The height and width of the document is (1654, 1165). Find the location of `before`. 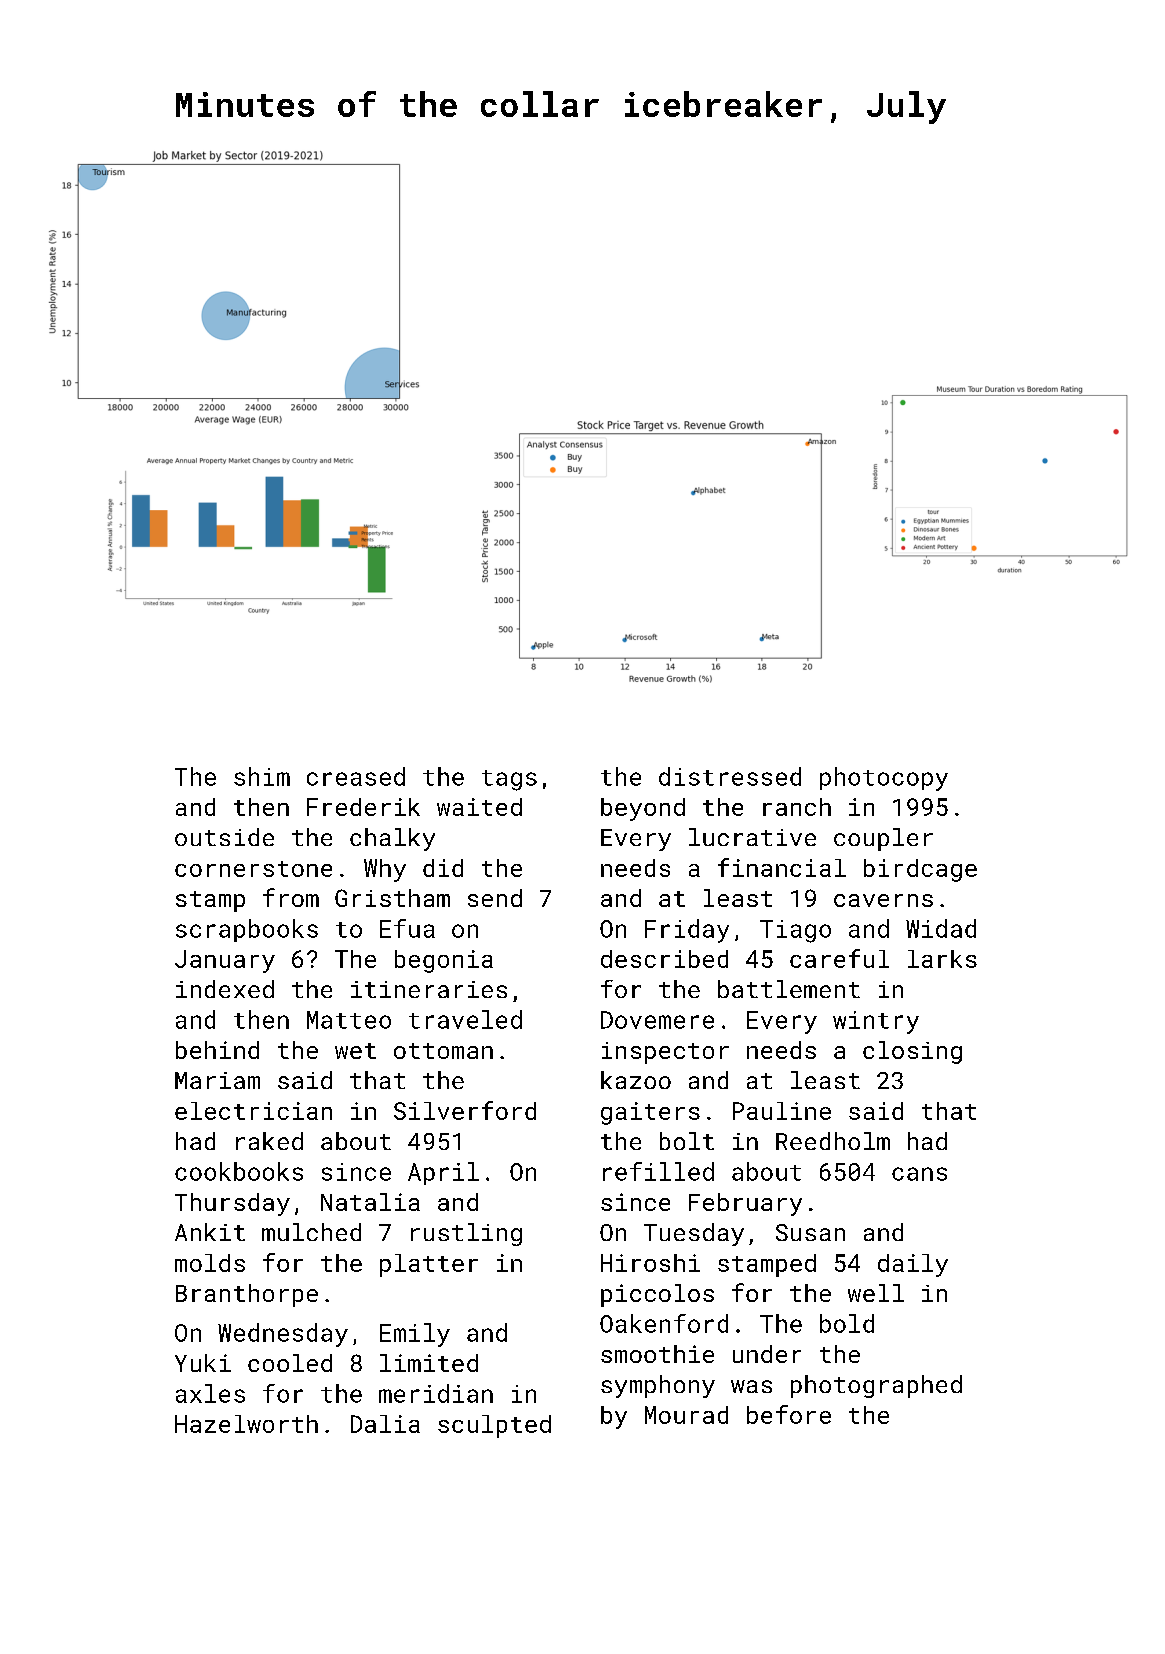

before is located at coordinates (789, 1414).
